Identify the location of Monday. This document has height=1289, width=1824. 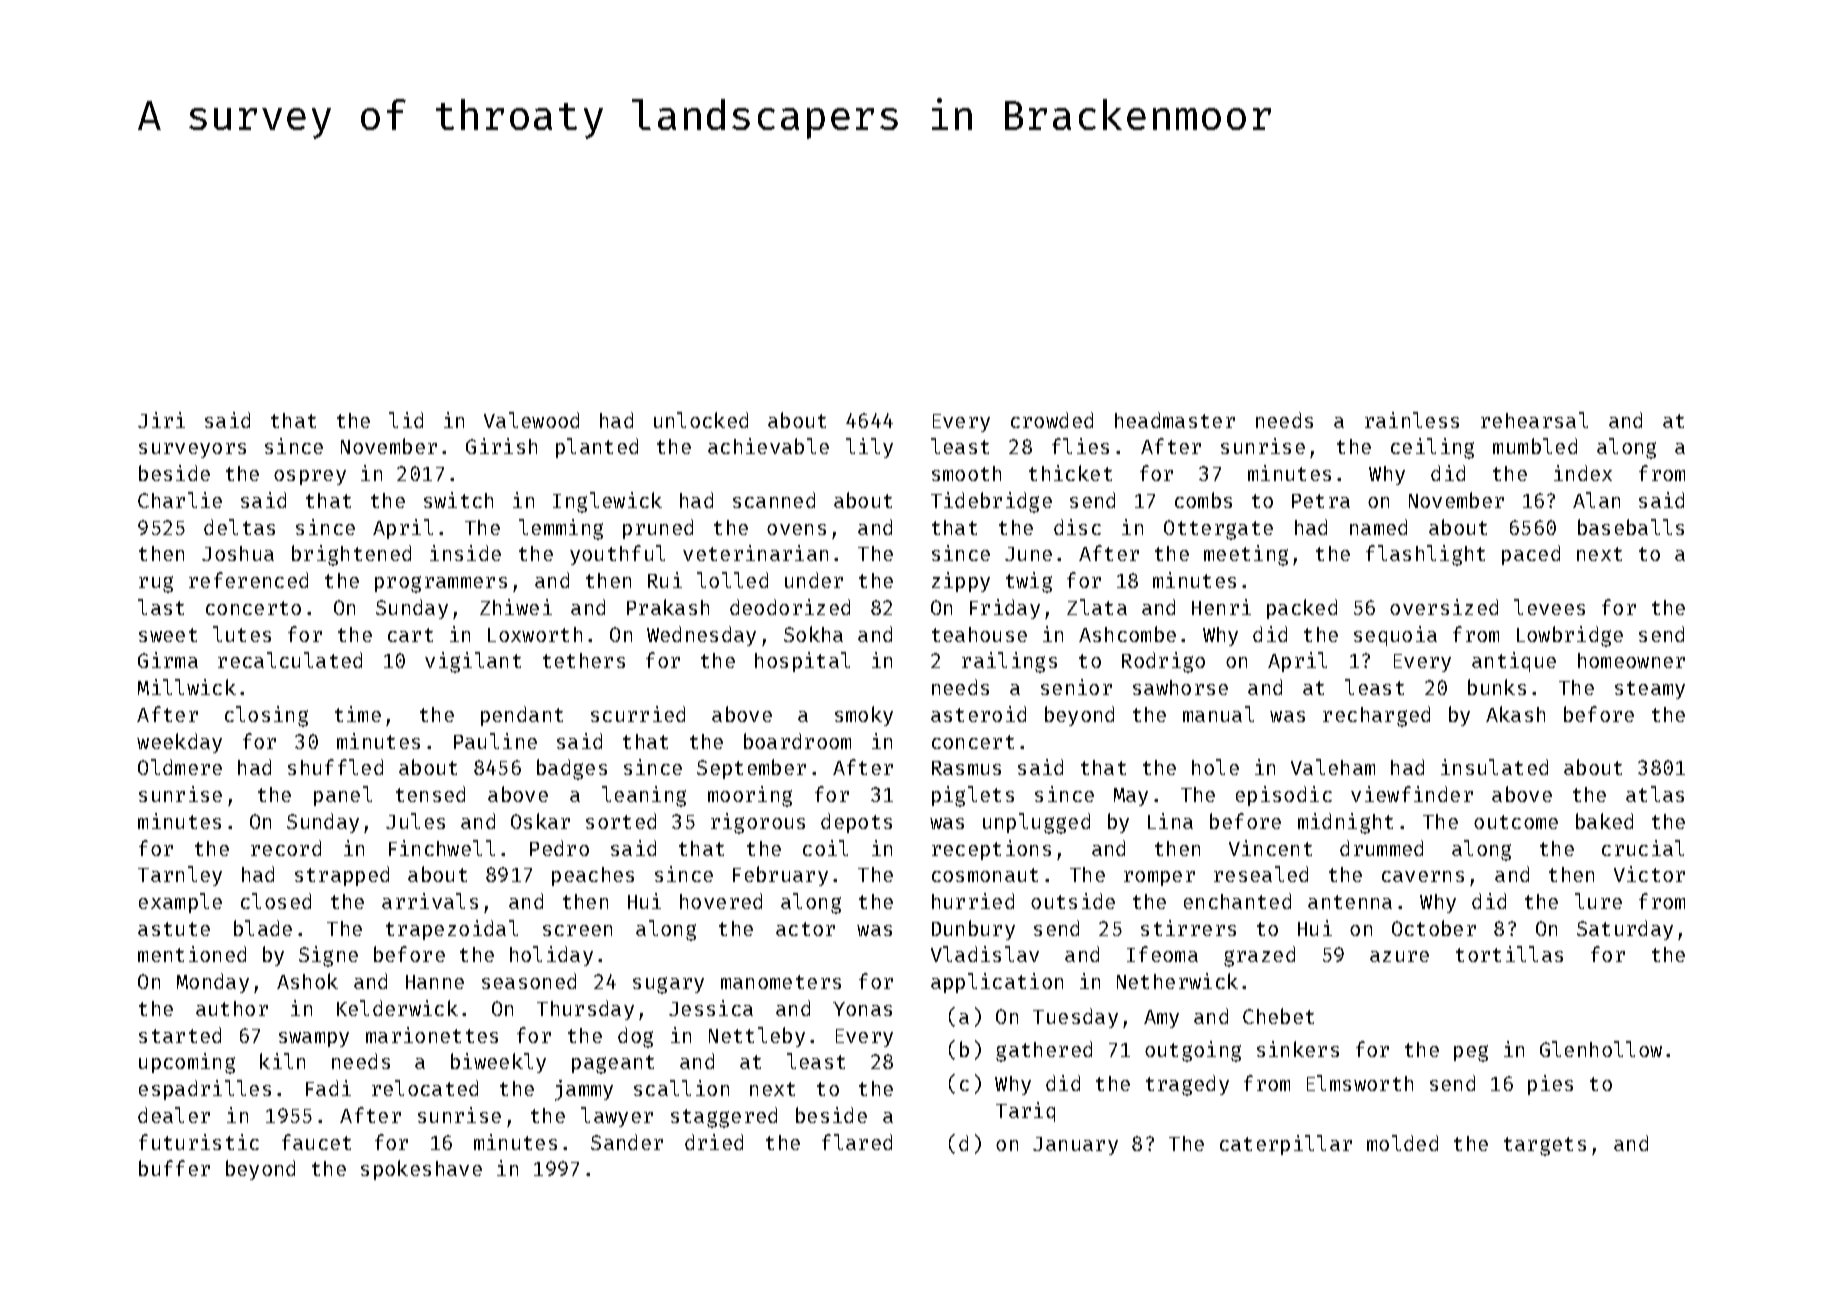
(213, 983).
